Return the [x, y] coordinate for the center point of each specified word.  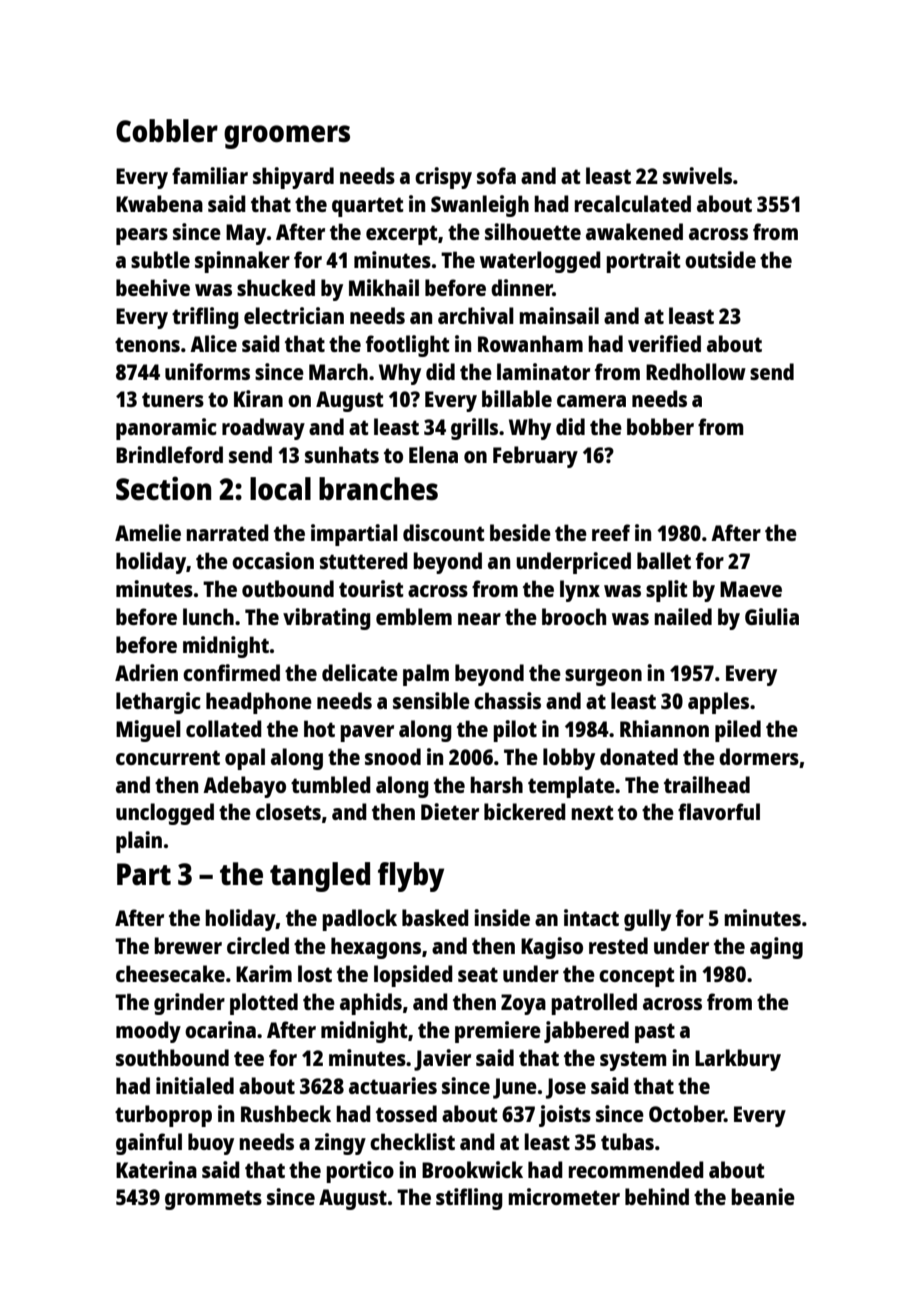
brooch [574, 616]
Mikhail [384, 287]
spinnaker [242, 262]
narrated [227, 532]
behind [657, 1196]
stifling [469, 1199]
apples [718, 703]
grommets [213, 1200]
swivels [697, 175]
